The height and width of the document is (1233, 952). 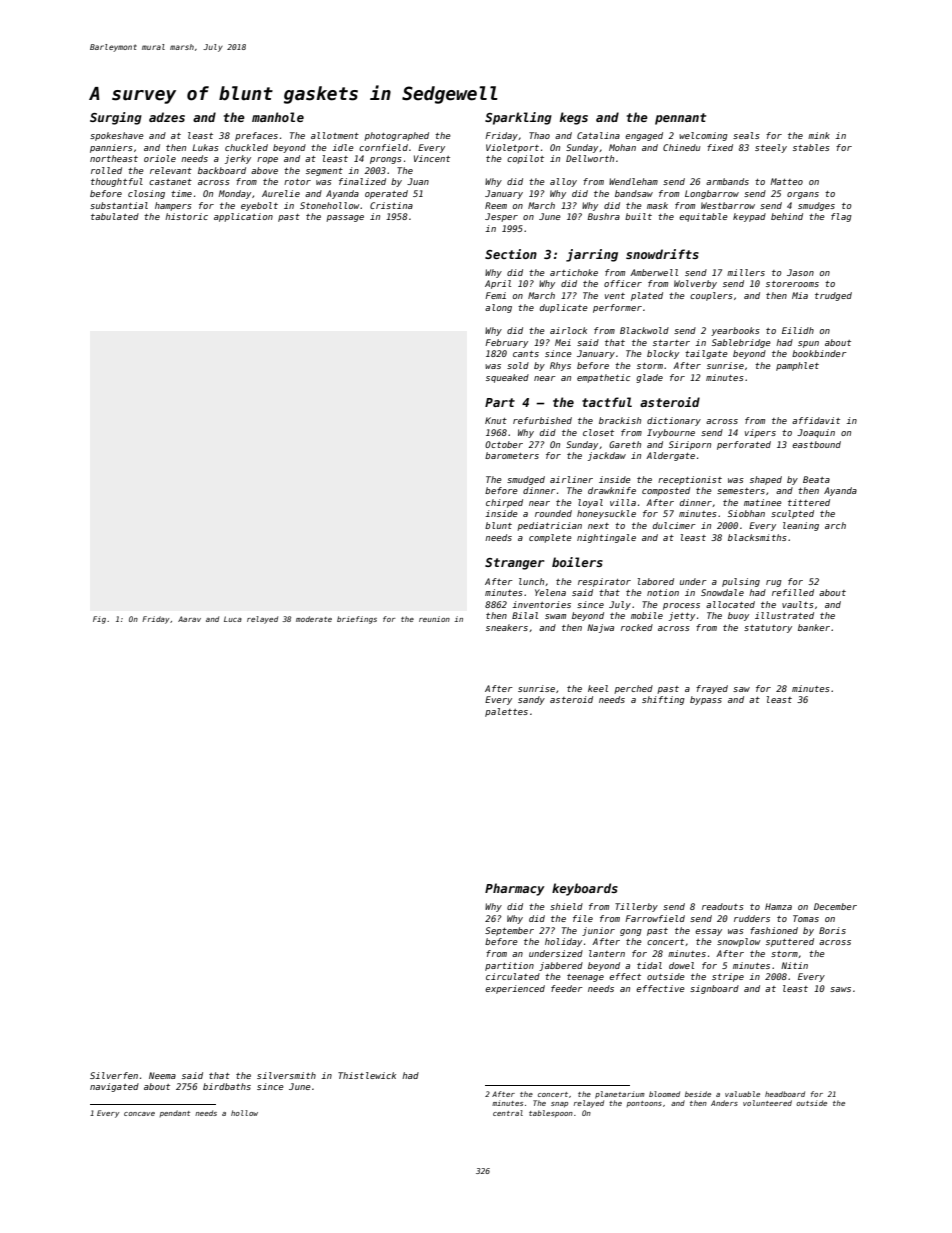 I want to click on central, so click(x=508, y=1113).
